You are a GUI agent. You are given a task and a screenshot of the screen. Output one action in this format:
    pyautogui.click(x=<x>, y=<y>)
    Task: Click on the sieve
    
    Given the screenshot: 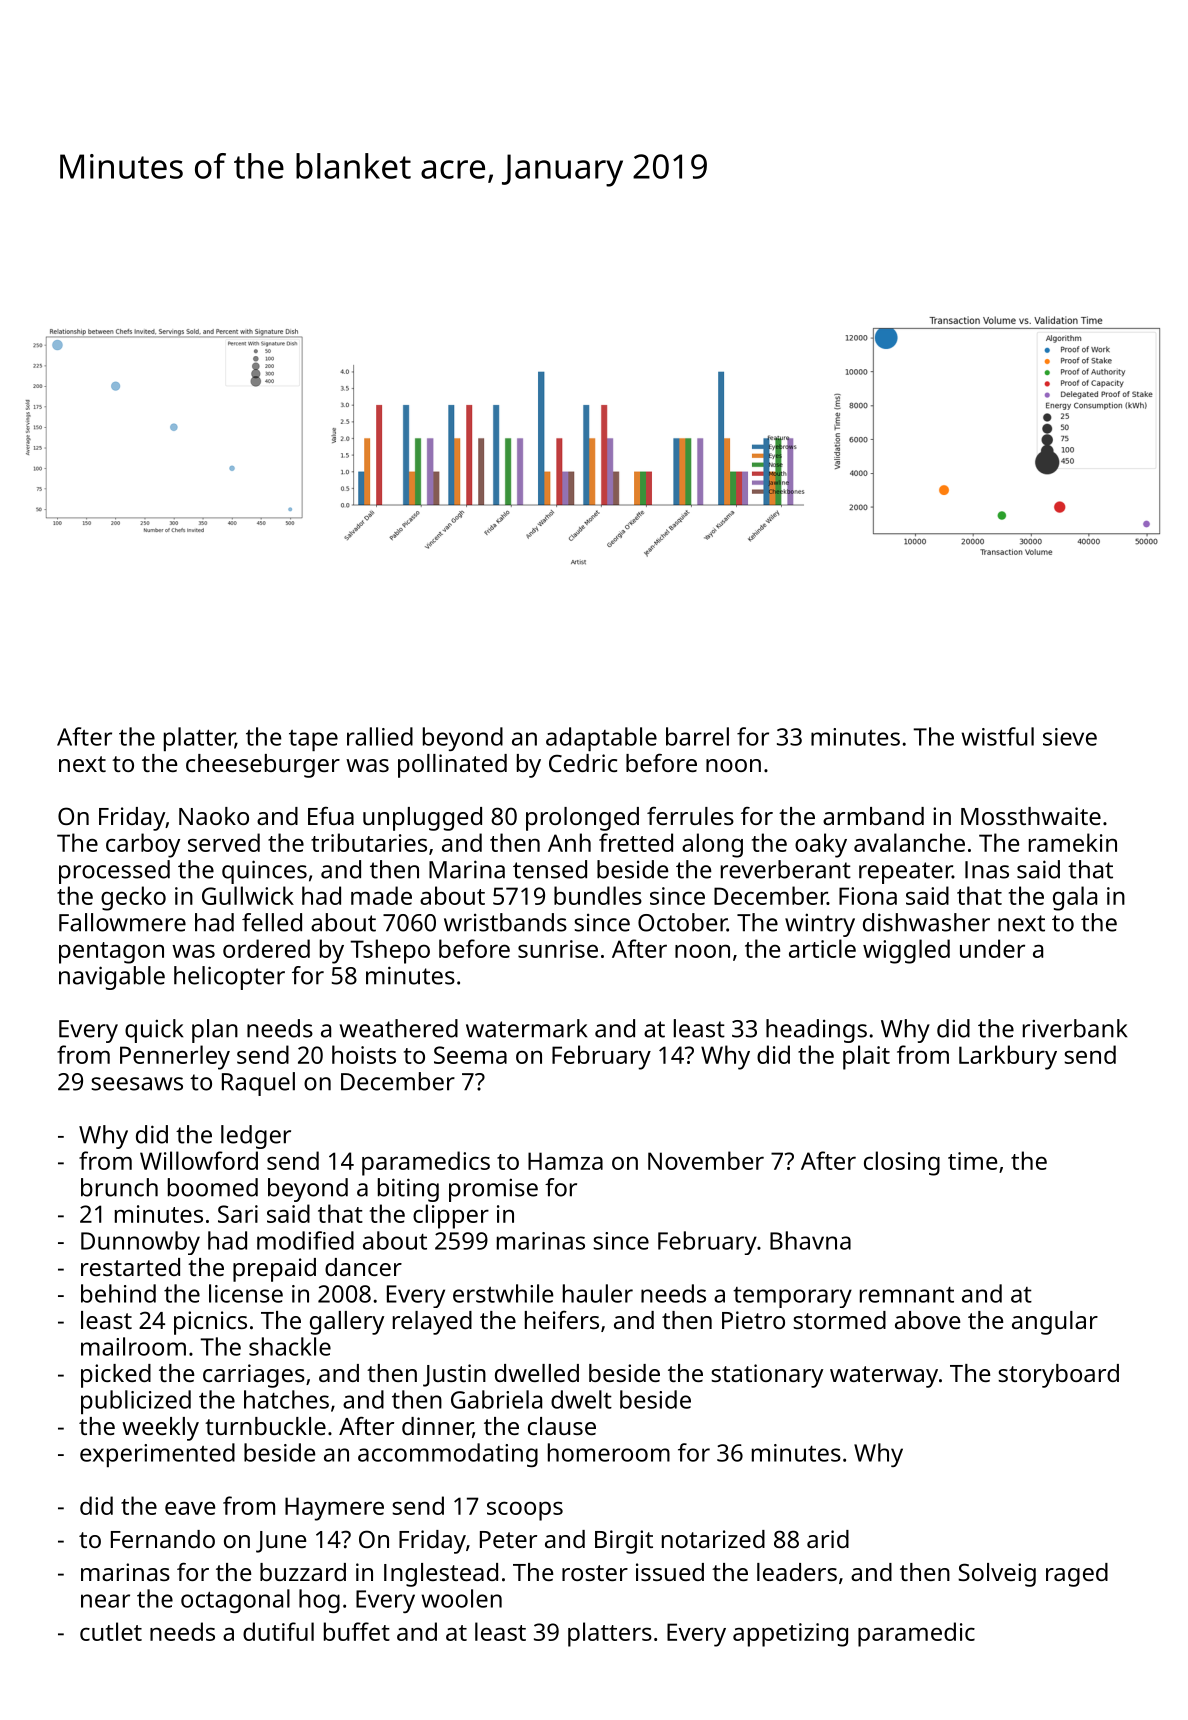 What is the action you would take?
    pyautogui.click(x=1070, y=737)
